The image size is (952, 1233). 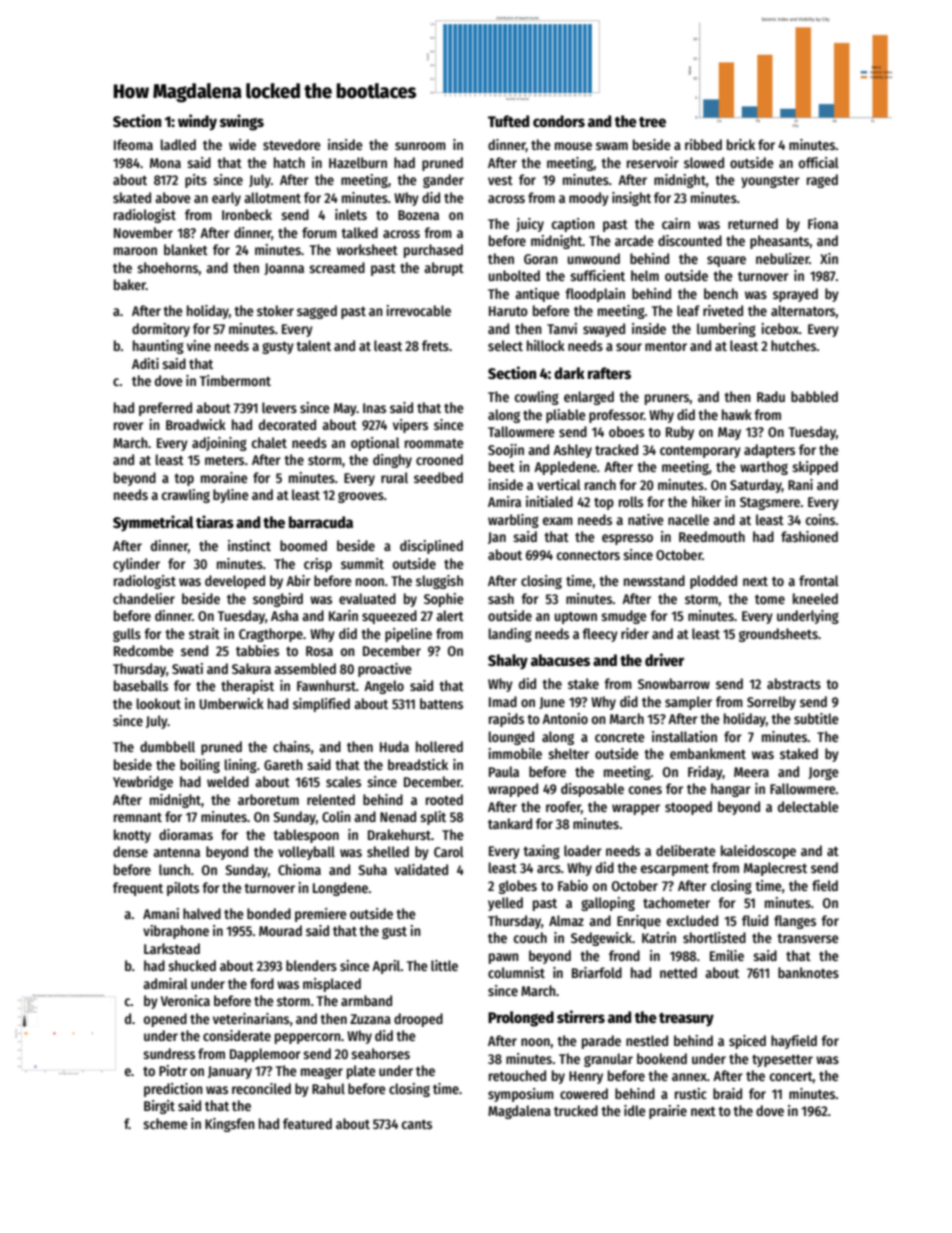 I want to click on abacuses, so click(x=560, y=660).
